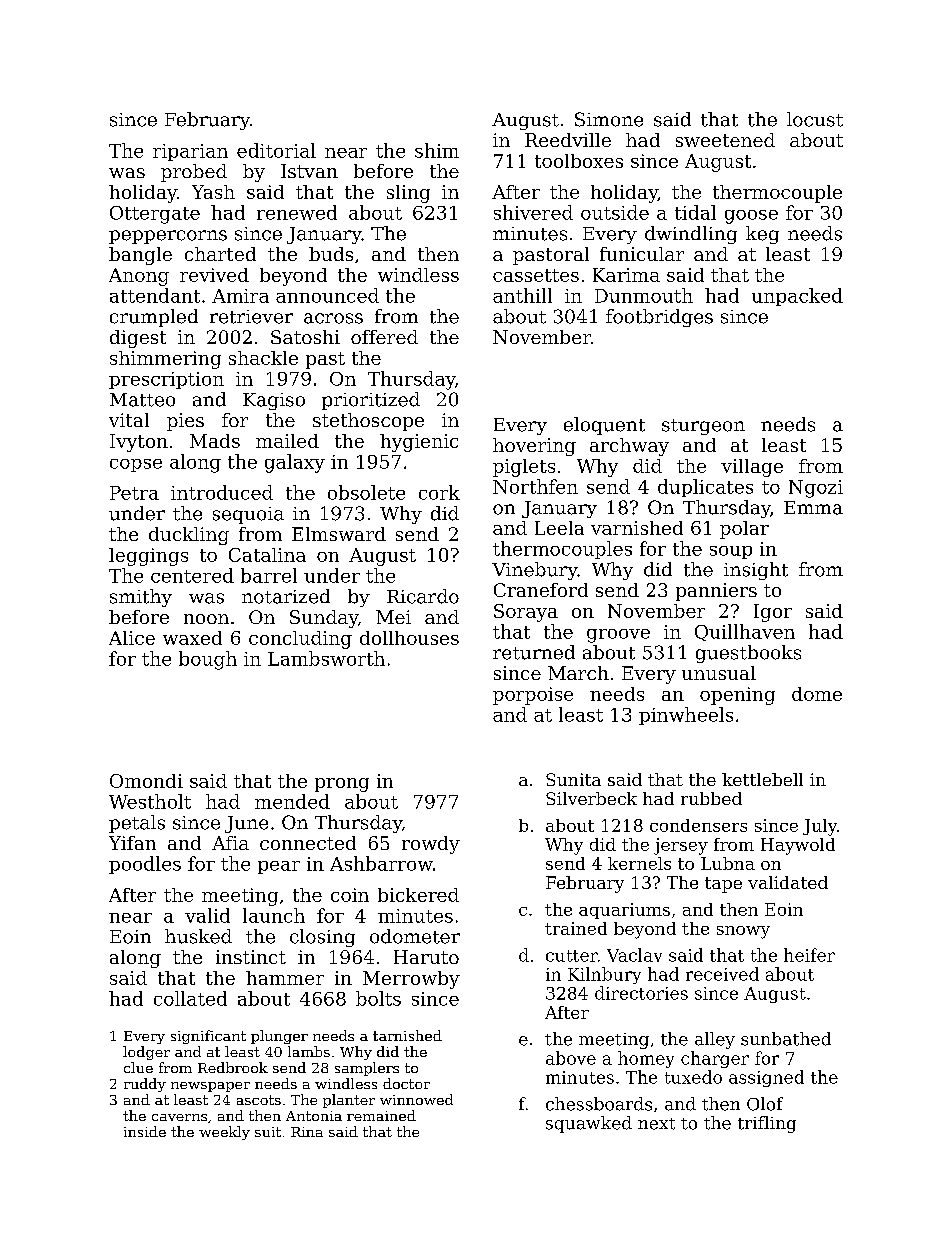 The width and height of the page is (952, 1233). What do you see at coordinates (767, 1124) in the page?
I see `trifling` at bounding box center [767, 1124].
